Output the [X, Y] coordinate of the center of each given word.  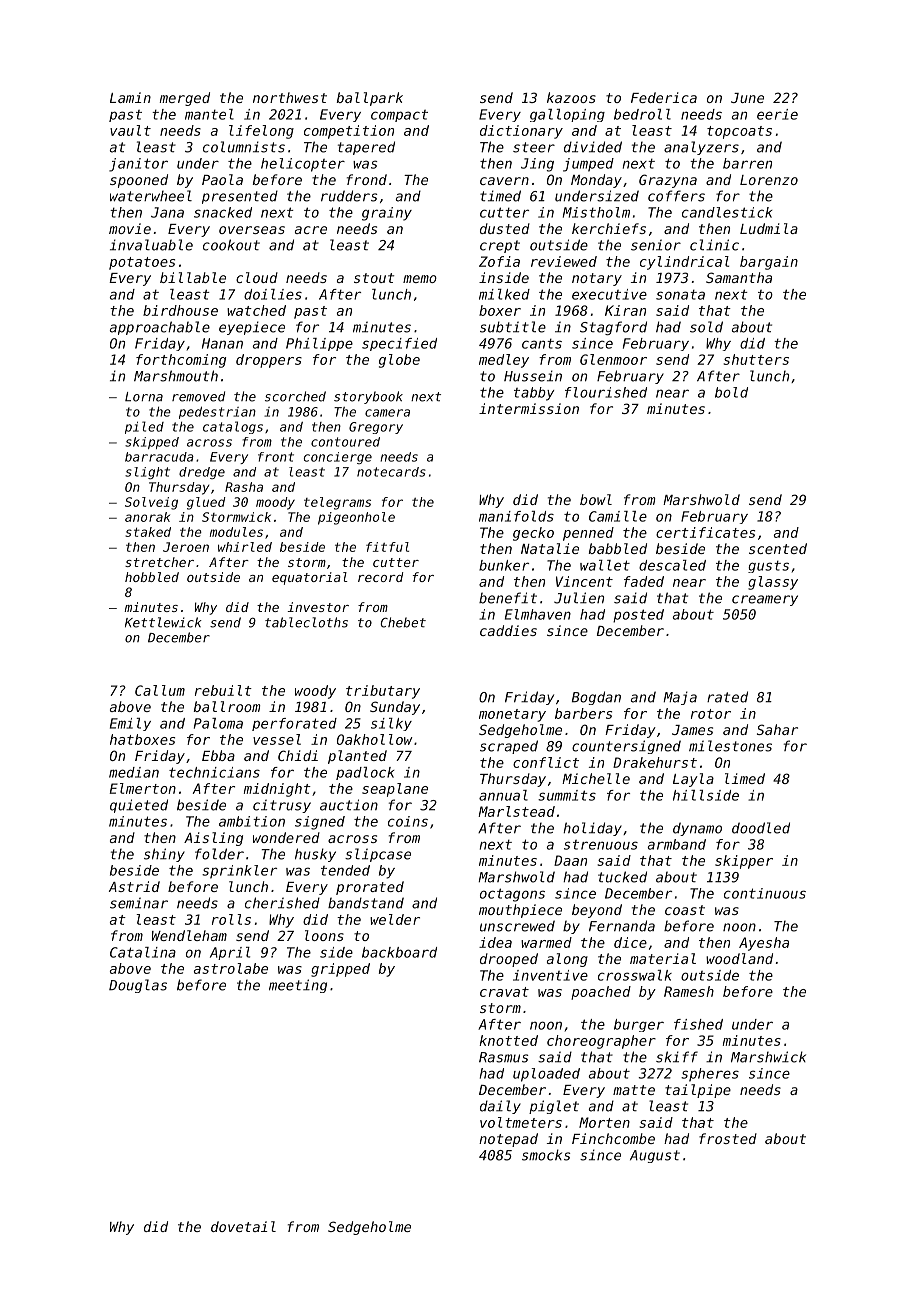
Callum [160, 690]
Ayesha [764, 944]
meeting [298, 986]
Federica [664, 97]
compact [399, 116]
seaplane [395, 790]
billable [193, 277]
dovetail [243, 1226]
